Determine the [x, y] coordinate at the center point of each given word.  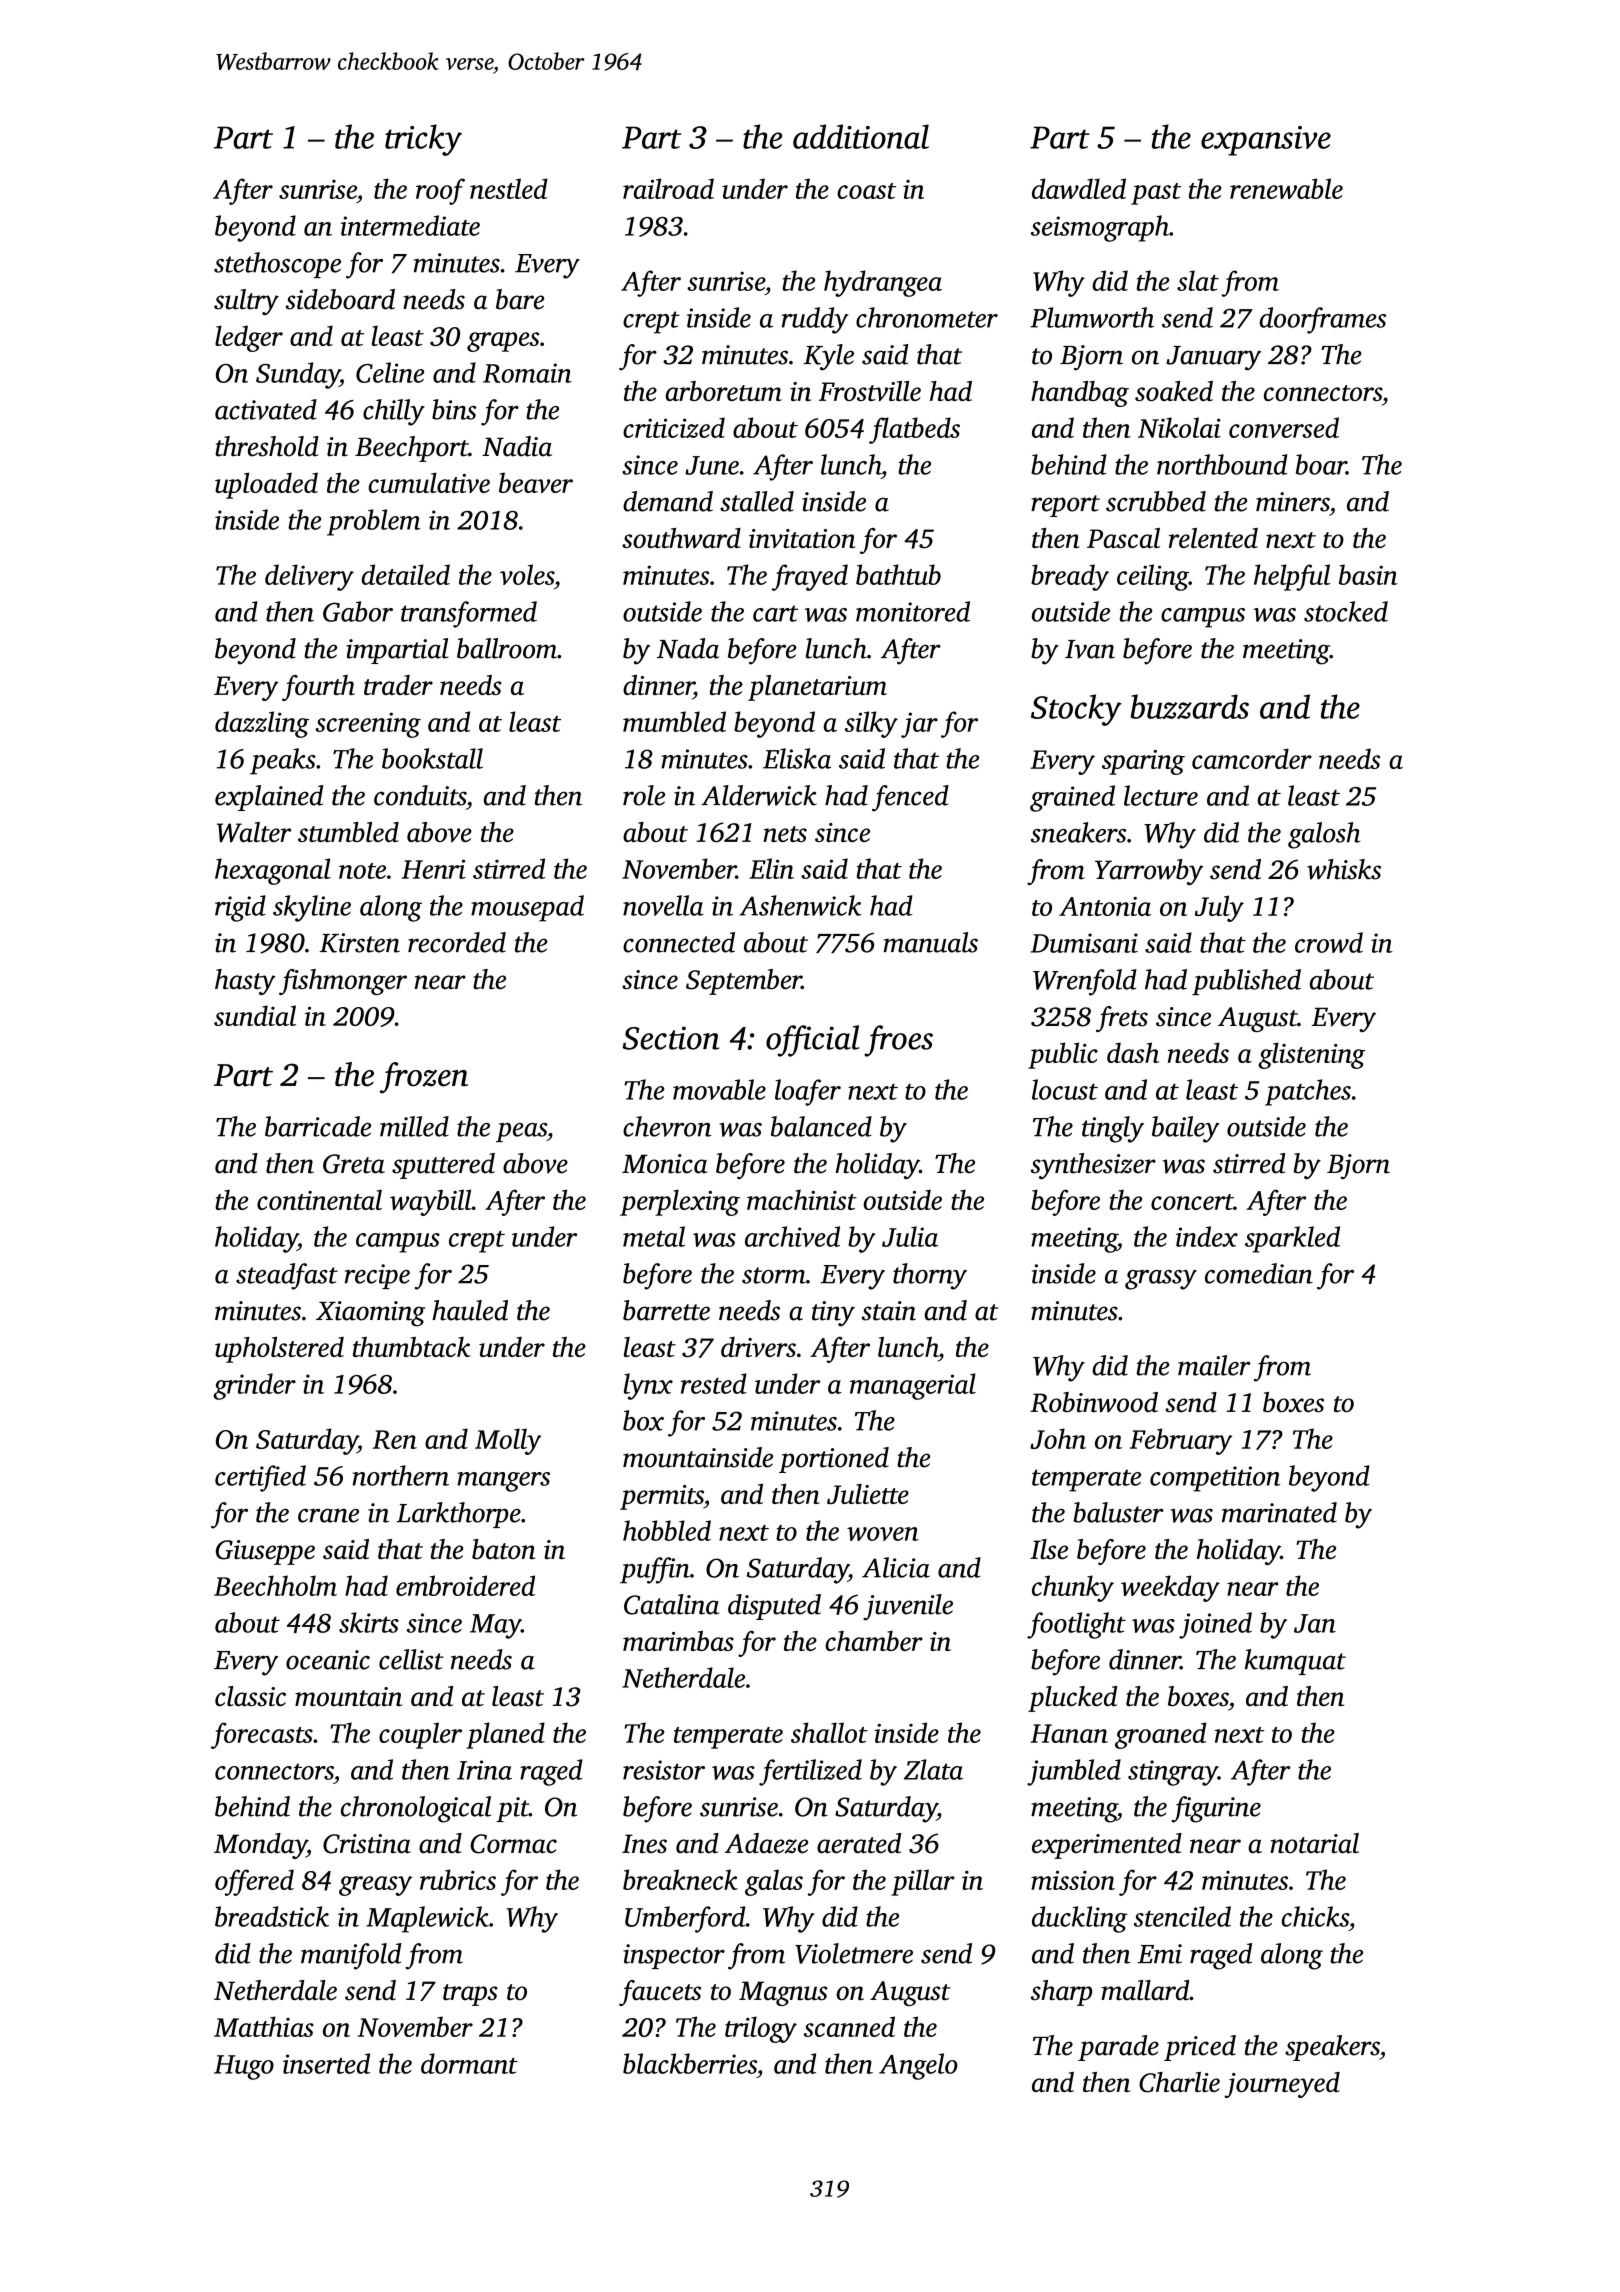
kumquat [1295, 1662]
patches [1308, 1092]
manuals [930, 942]
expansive [1266, 141]
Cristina [367, 1844]
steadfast [287, 1276]
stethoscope [277, 265]
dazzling [262, 724]
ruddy [815, 320]
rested [714, 1383]
